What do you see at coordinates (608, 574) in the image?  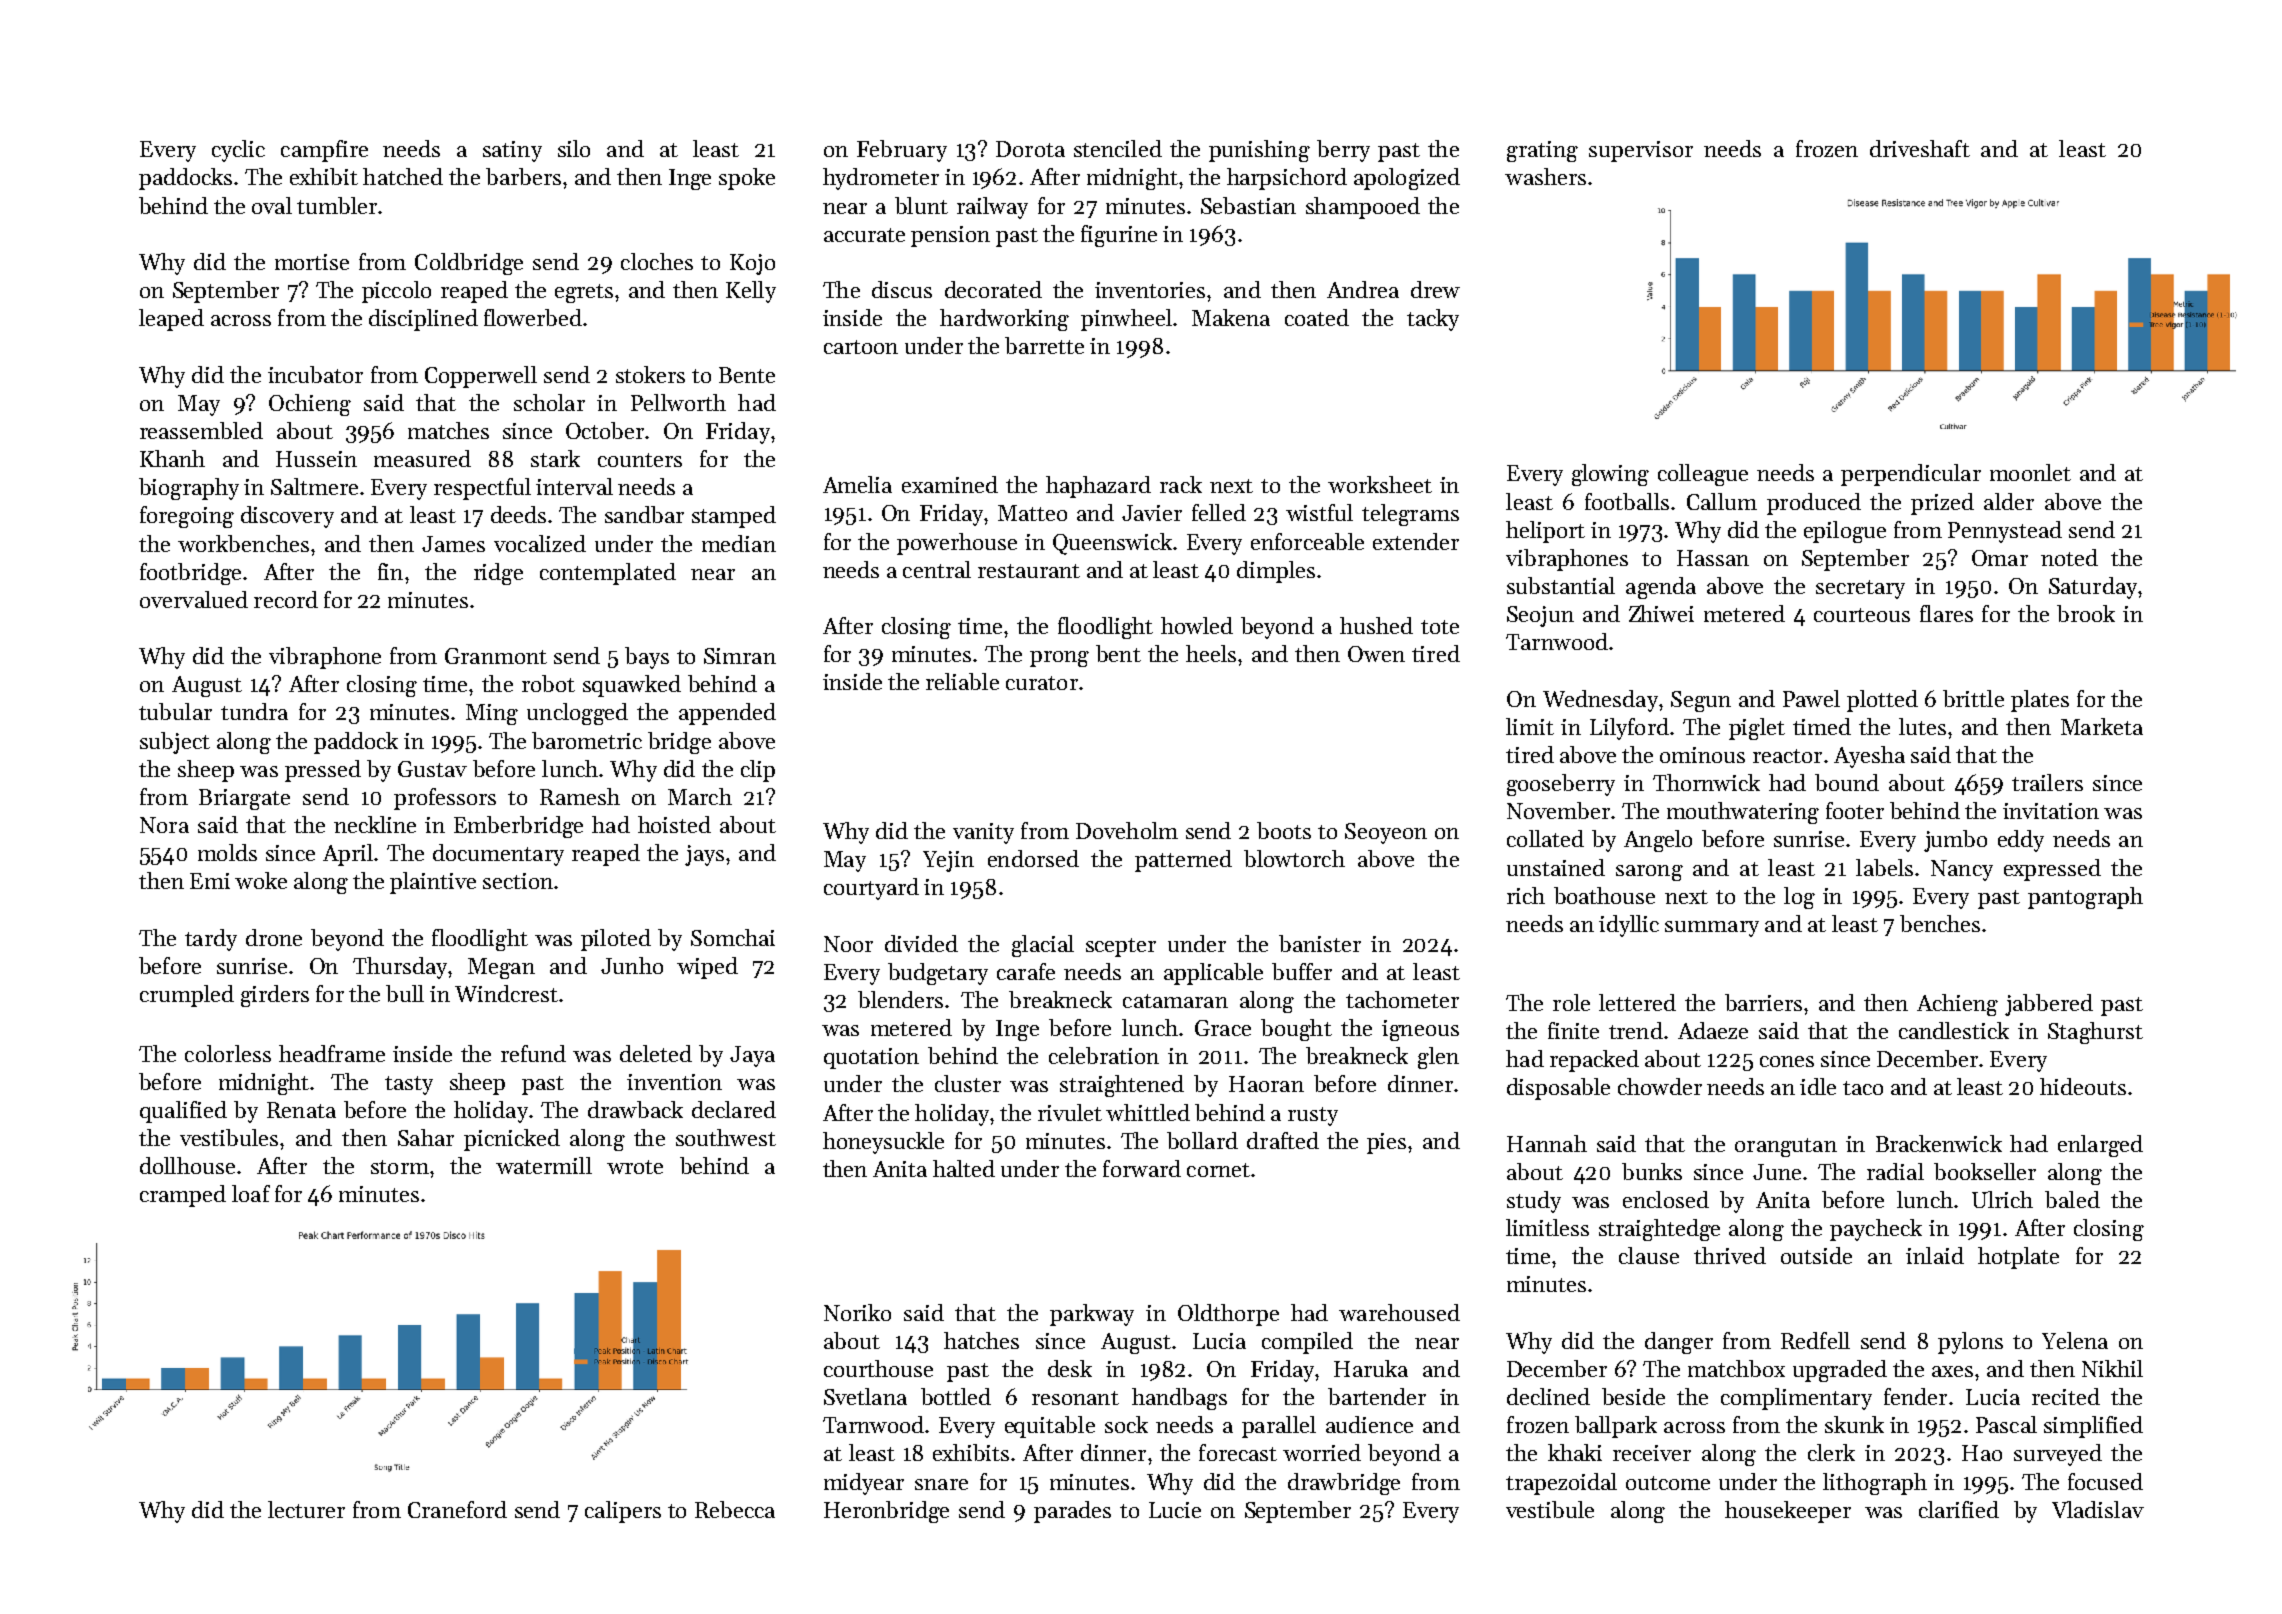 I see `contemplated` at bounding box center [608, 574].
